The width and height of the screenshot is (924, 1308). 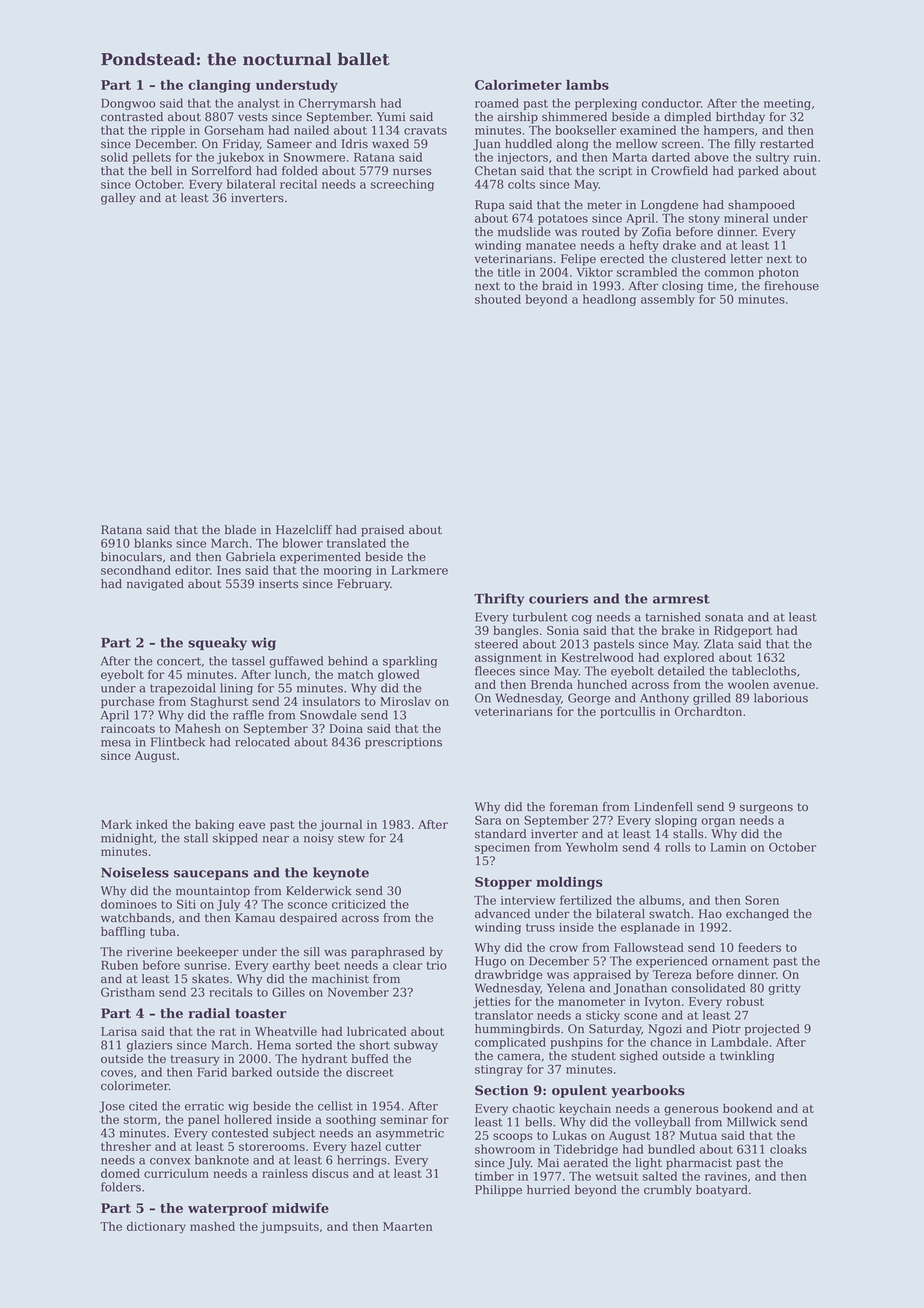 I want to click on lambs, so click(x=587, y=85).
